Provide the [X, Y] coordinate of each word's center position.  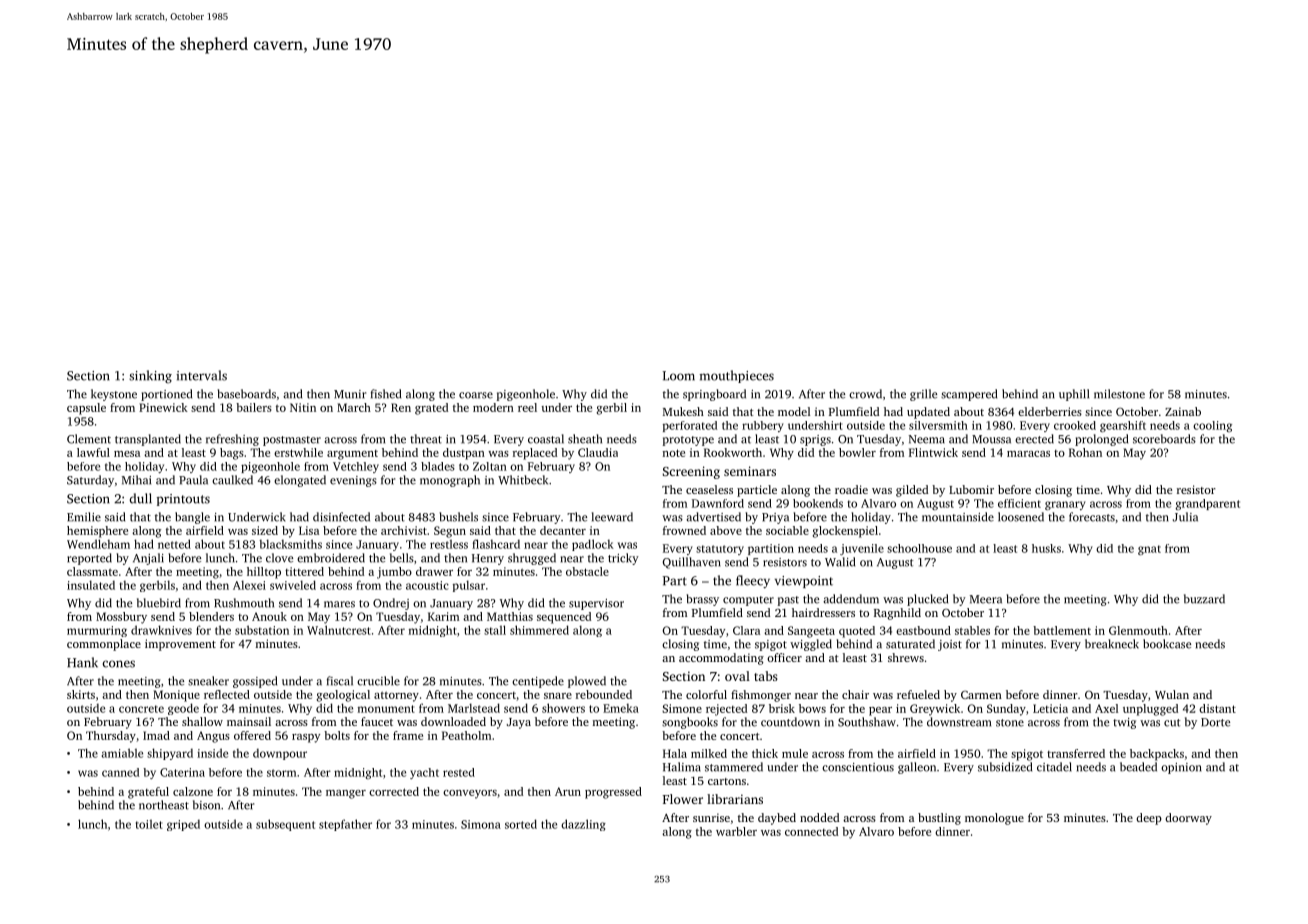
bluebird [159, 603]
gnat [1149, 550]
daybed [777, 819]
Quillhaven [692, 563]
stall [495, 630]
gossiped [255, 682]
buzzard [1204, 599]
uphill [1074, 395]
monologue [994, 819]
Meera [986, 599]
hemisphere [97, 532]
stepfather [345, 825]
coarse [476, 395]
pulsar [469, 586]
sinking [150, 377]
